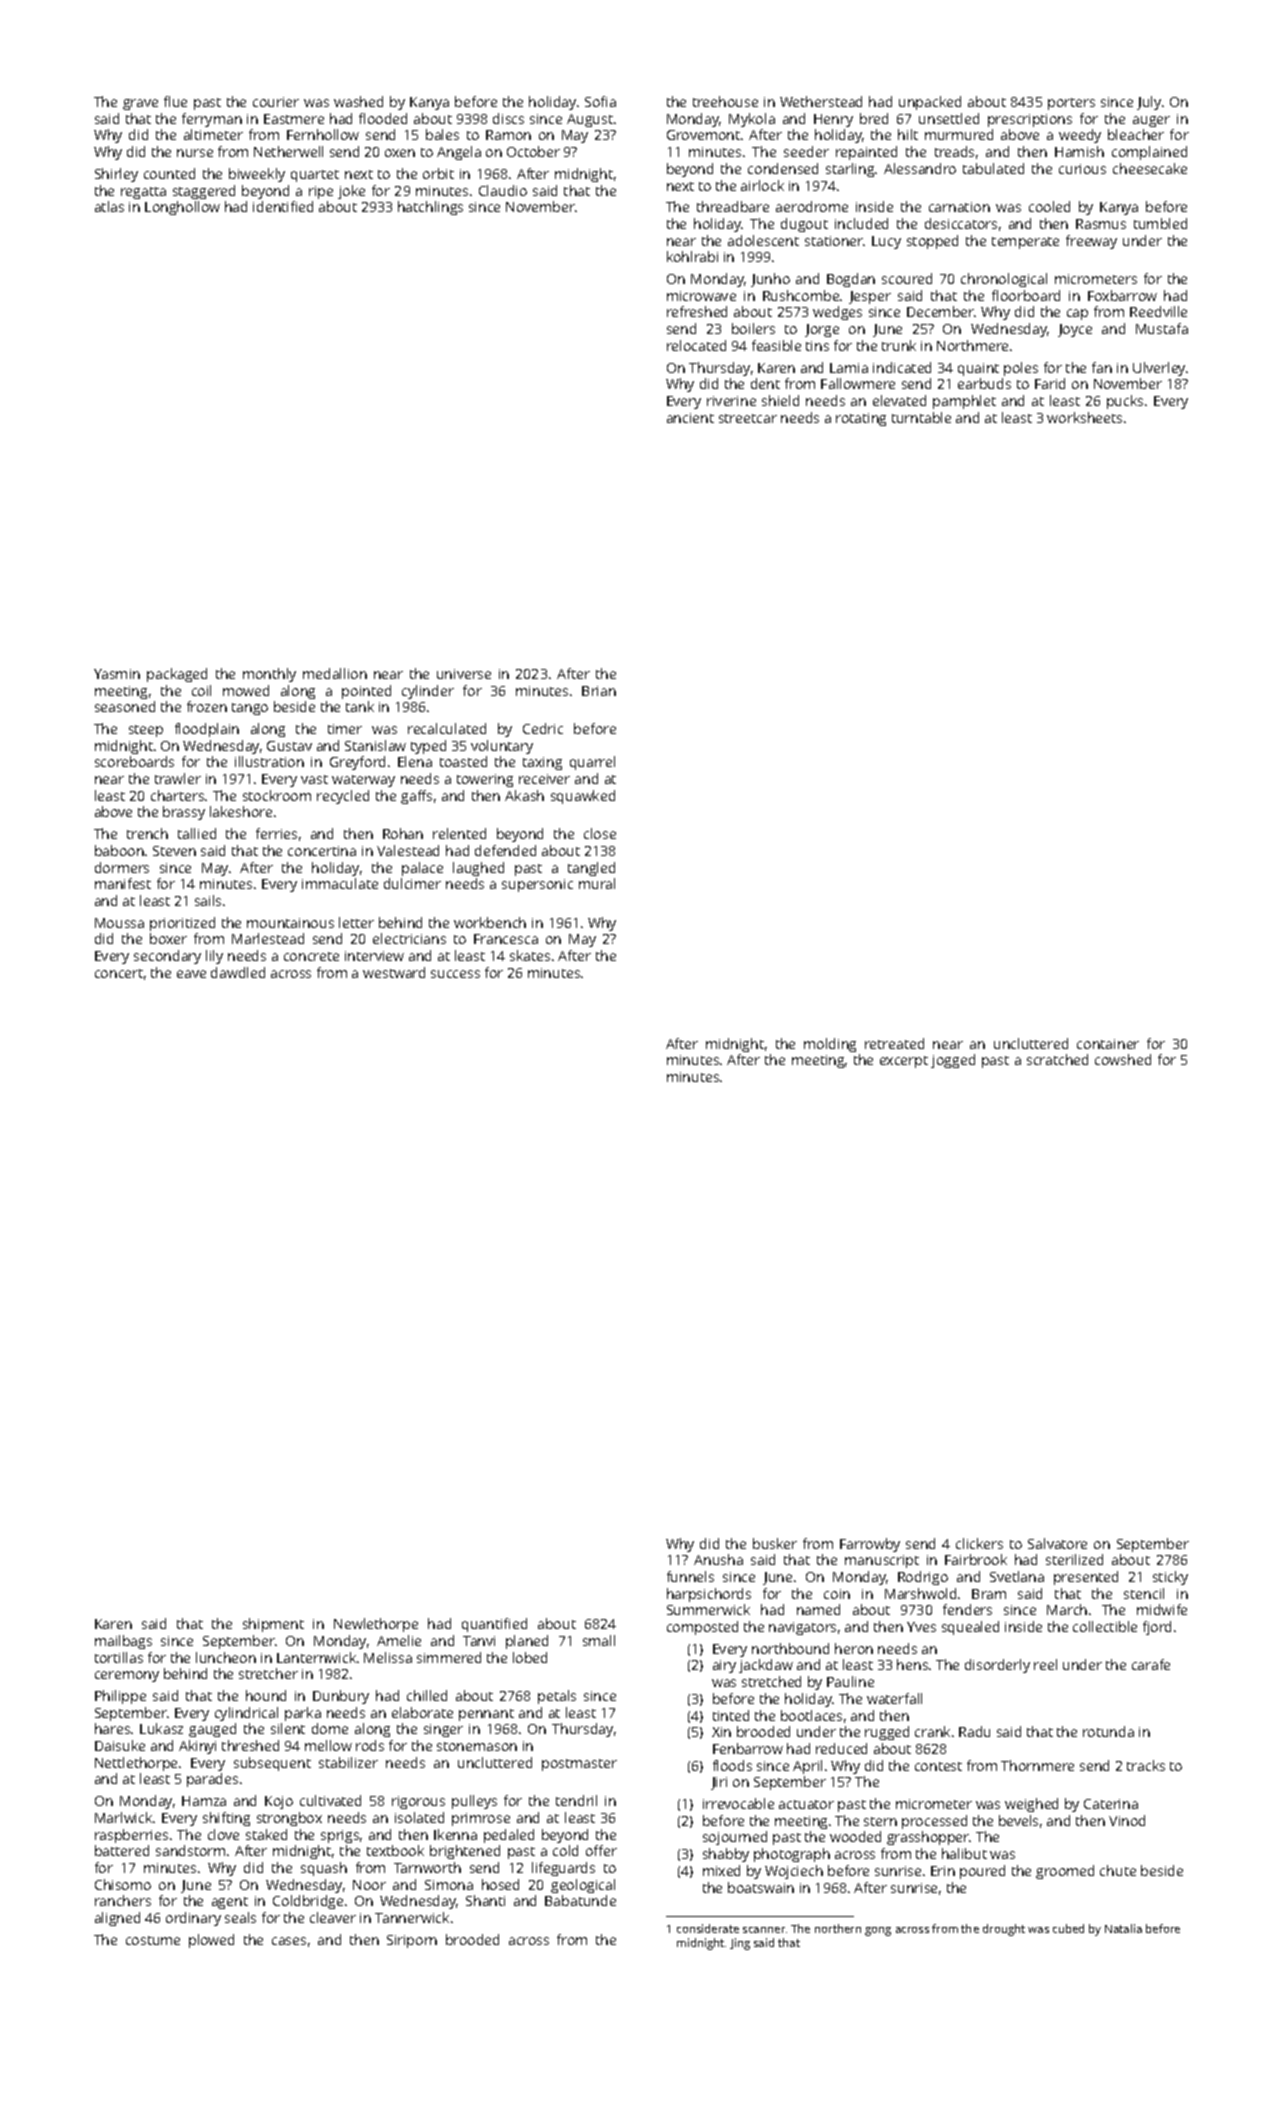 This screenshot has width=1283, height=2113. What do you see at coordinates (690, 418) in the screenshot?
I see `ancient` at bounding box center [690, 418].
